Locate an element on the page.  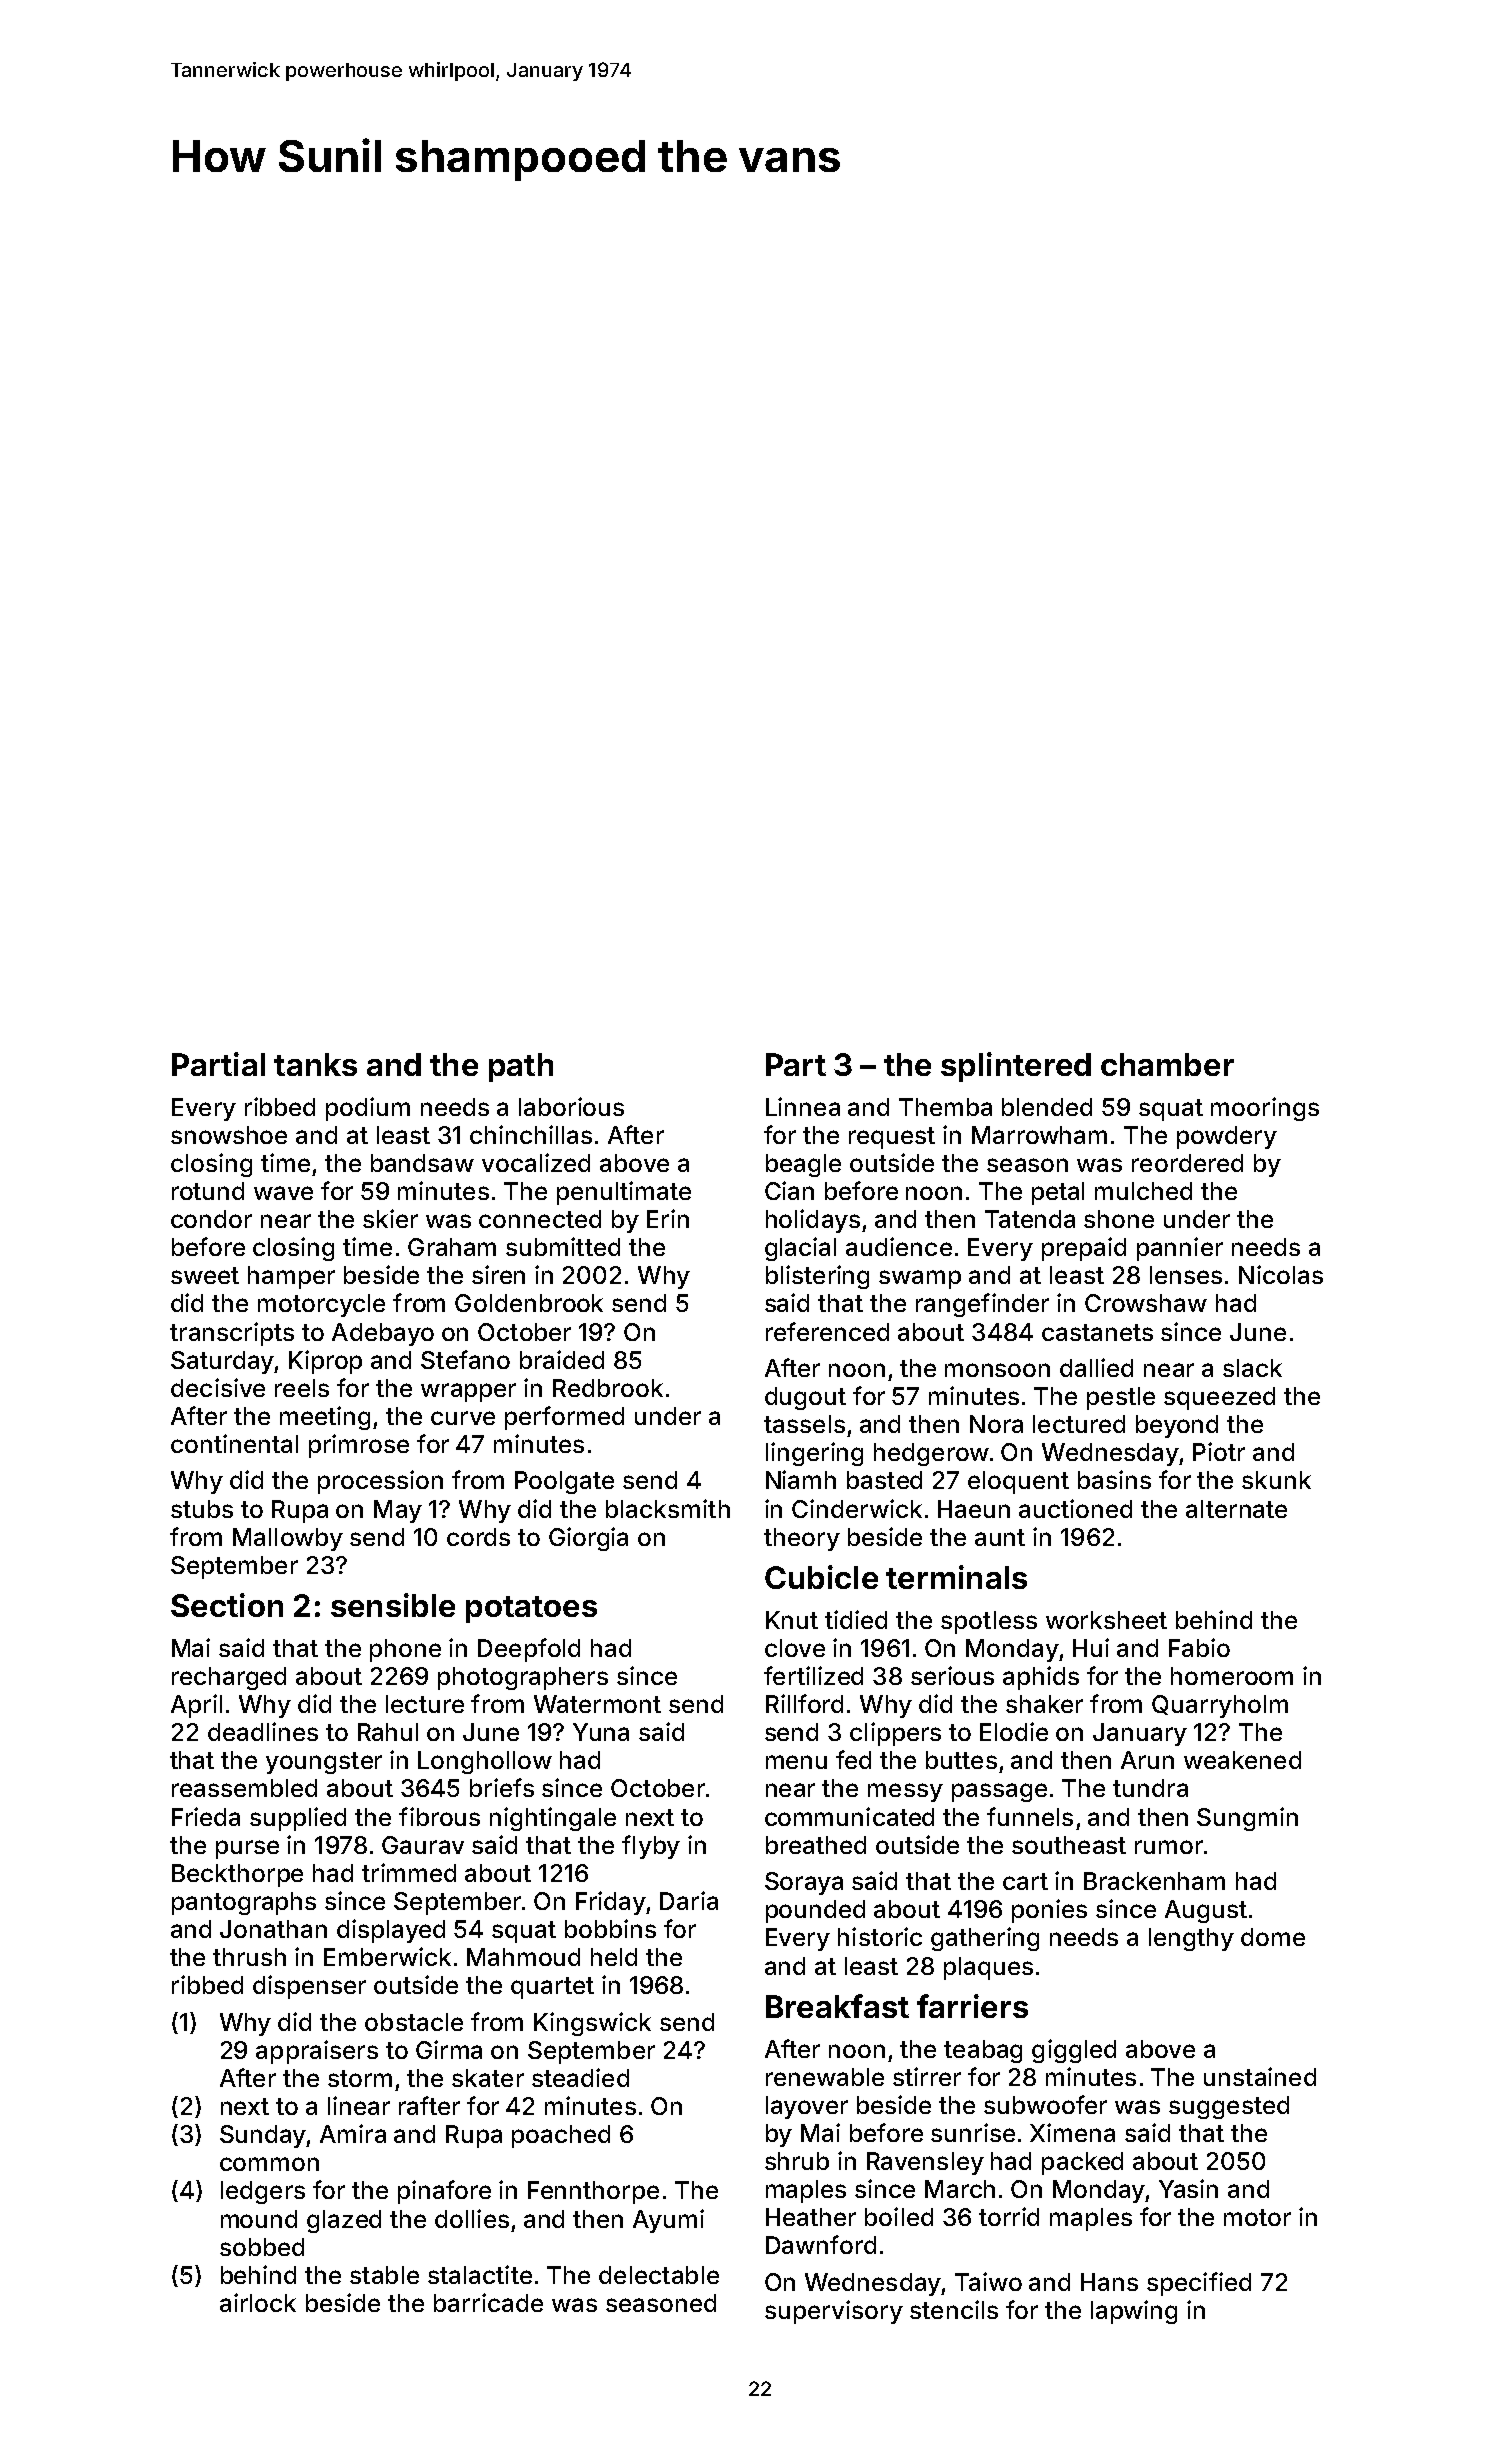
dome is located at coordinates (1273, 1937).
